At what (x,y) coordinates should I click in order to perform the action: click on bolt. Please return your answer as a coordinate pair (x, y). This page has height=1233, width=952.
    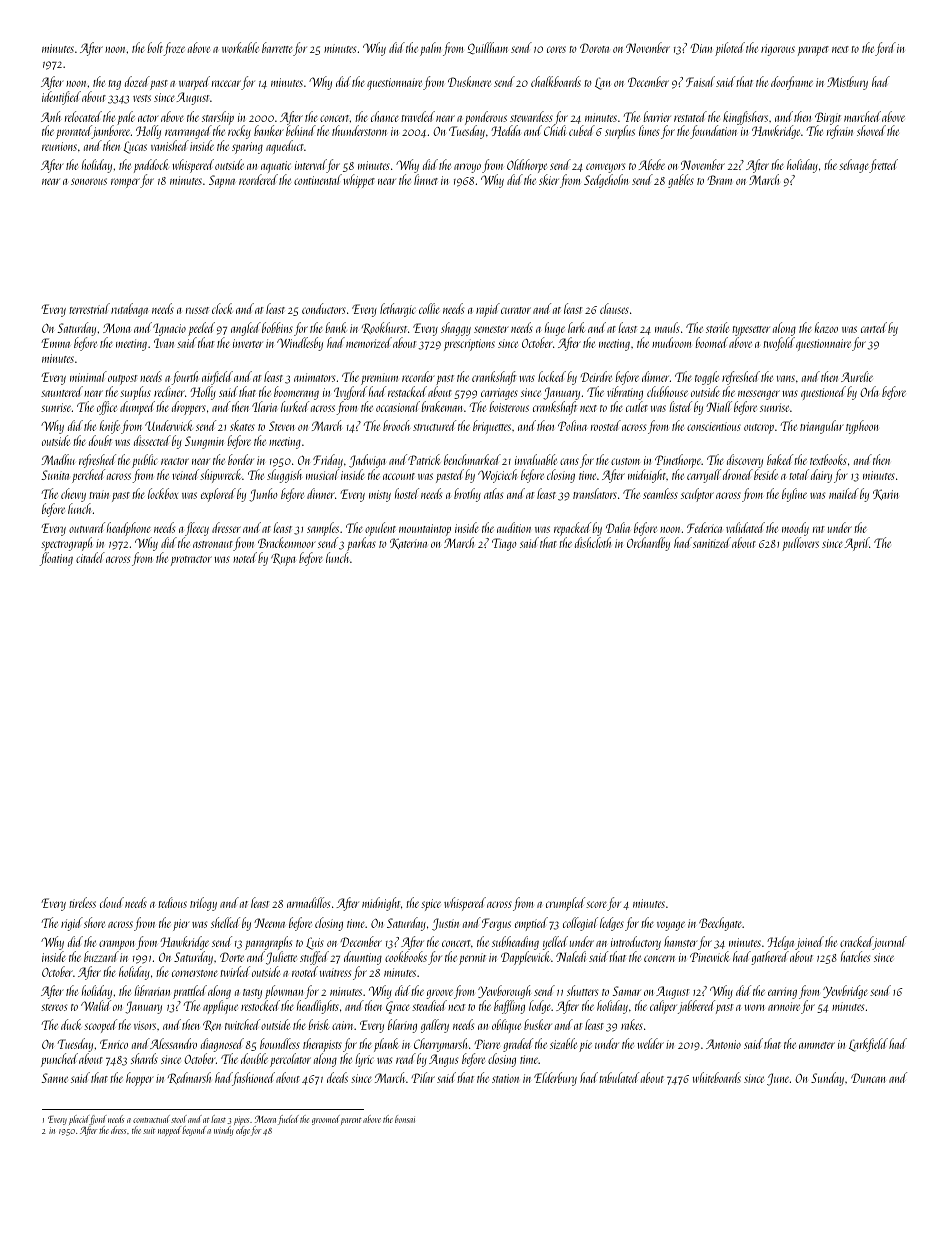
    Looking at the image, I should click on (155, 49).
